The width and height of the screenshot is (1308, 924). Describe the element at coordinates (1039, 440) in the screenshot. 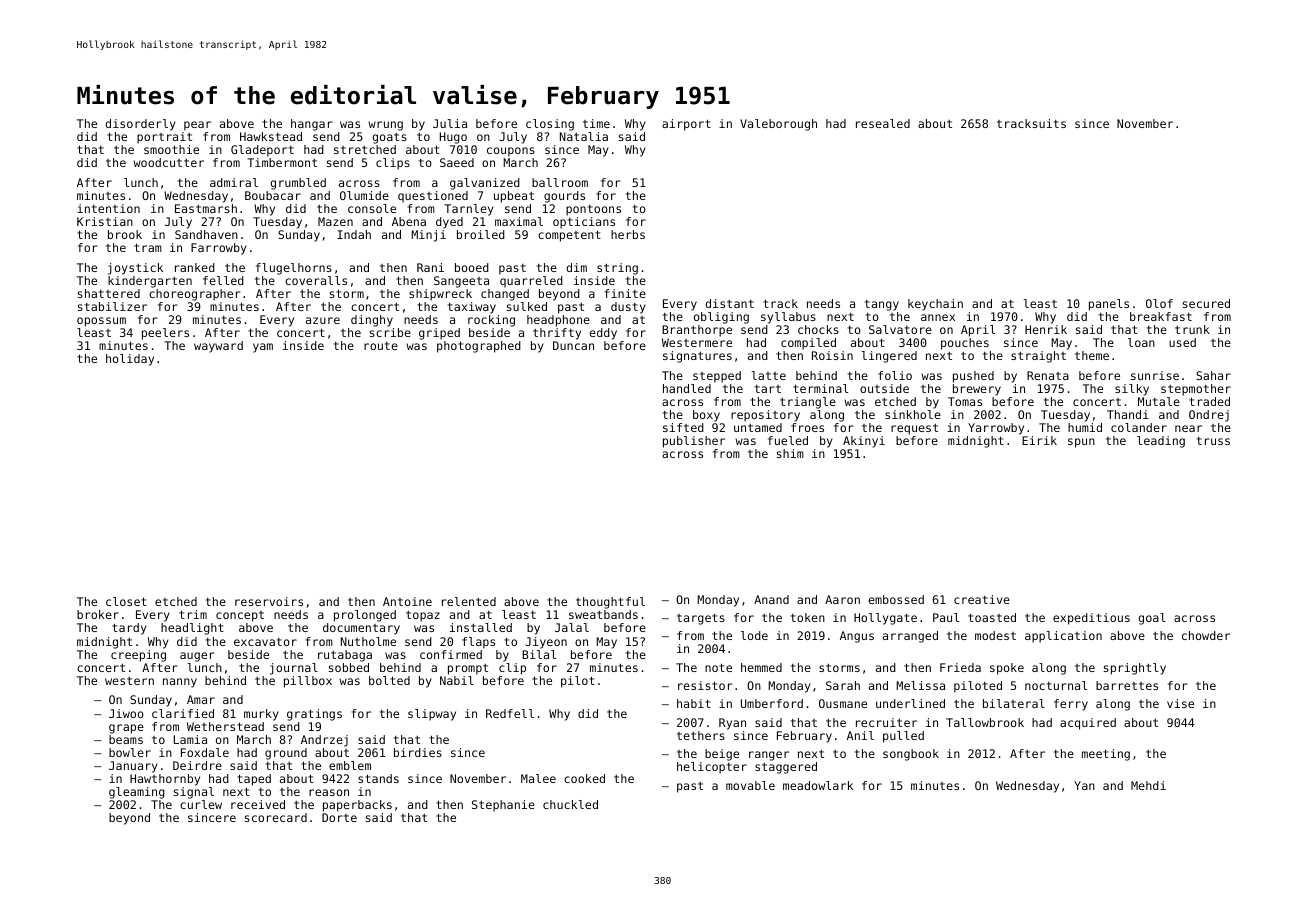

I see `Eirik` at that location.
